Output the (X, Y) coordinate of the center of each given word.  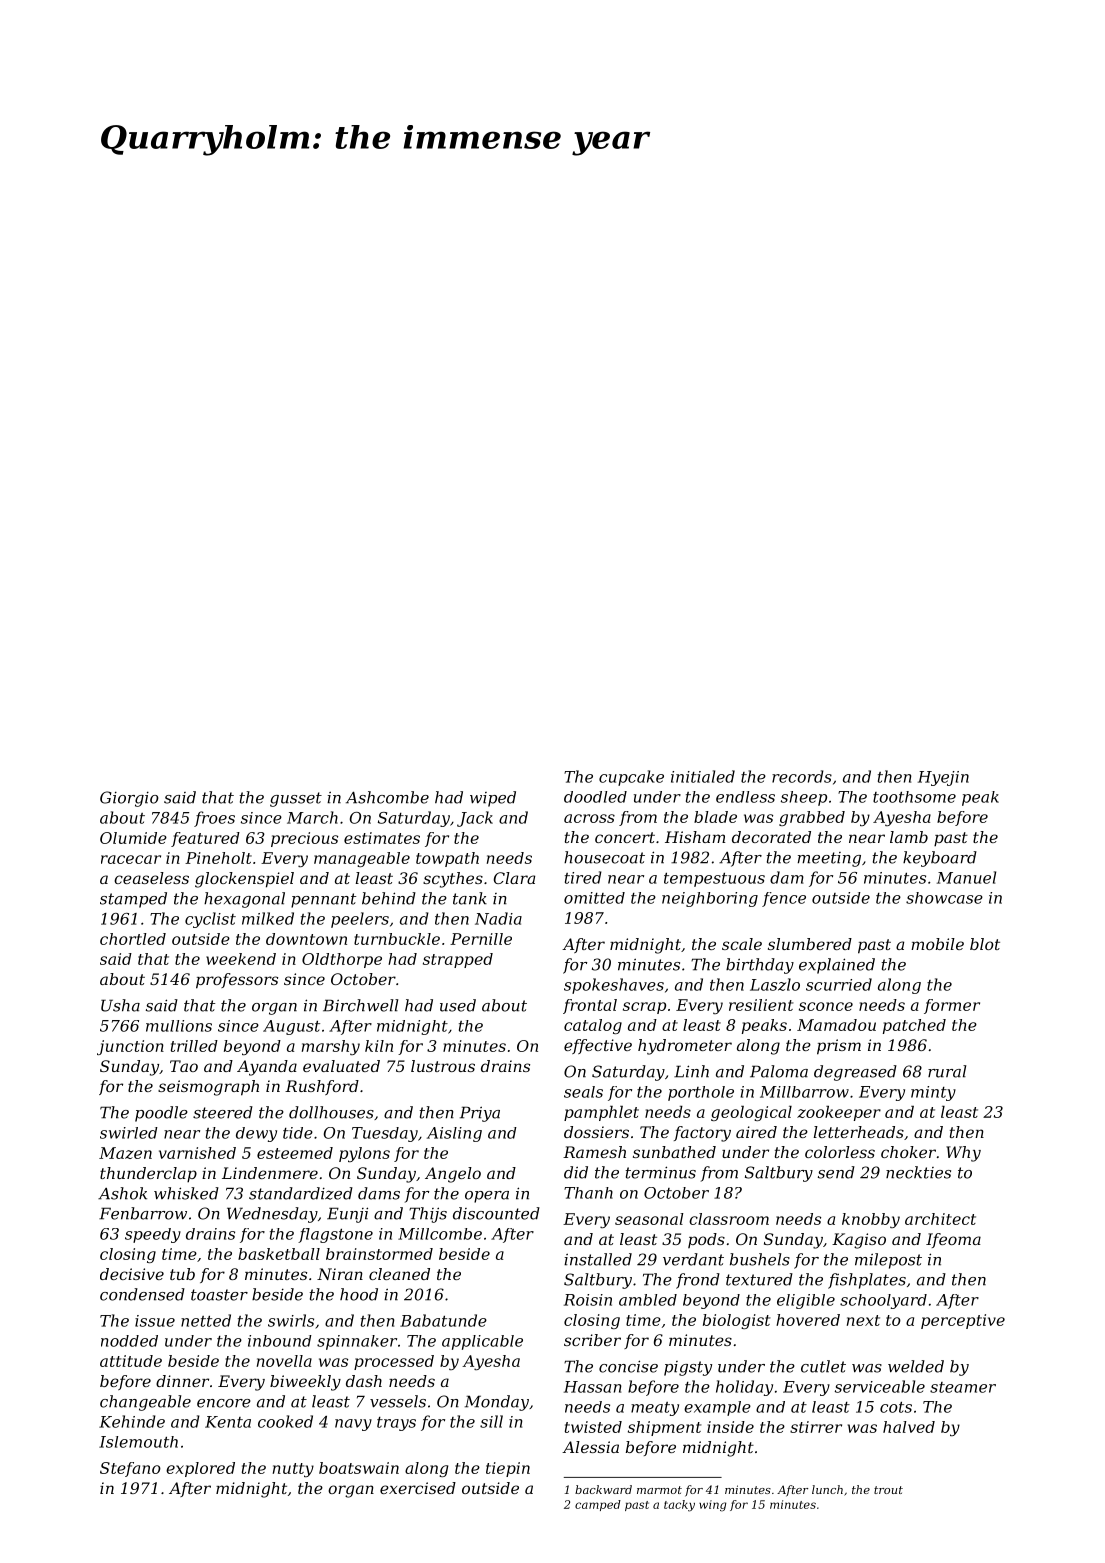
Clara (514, 878)
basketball (279, 1254)
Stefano (130, 1469)
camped (598, 1505)
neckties (918, 1172)
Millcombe (440, 1234)
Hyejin (943, 778)
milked (268, 918)
